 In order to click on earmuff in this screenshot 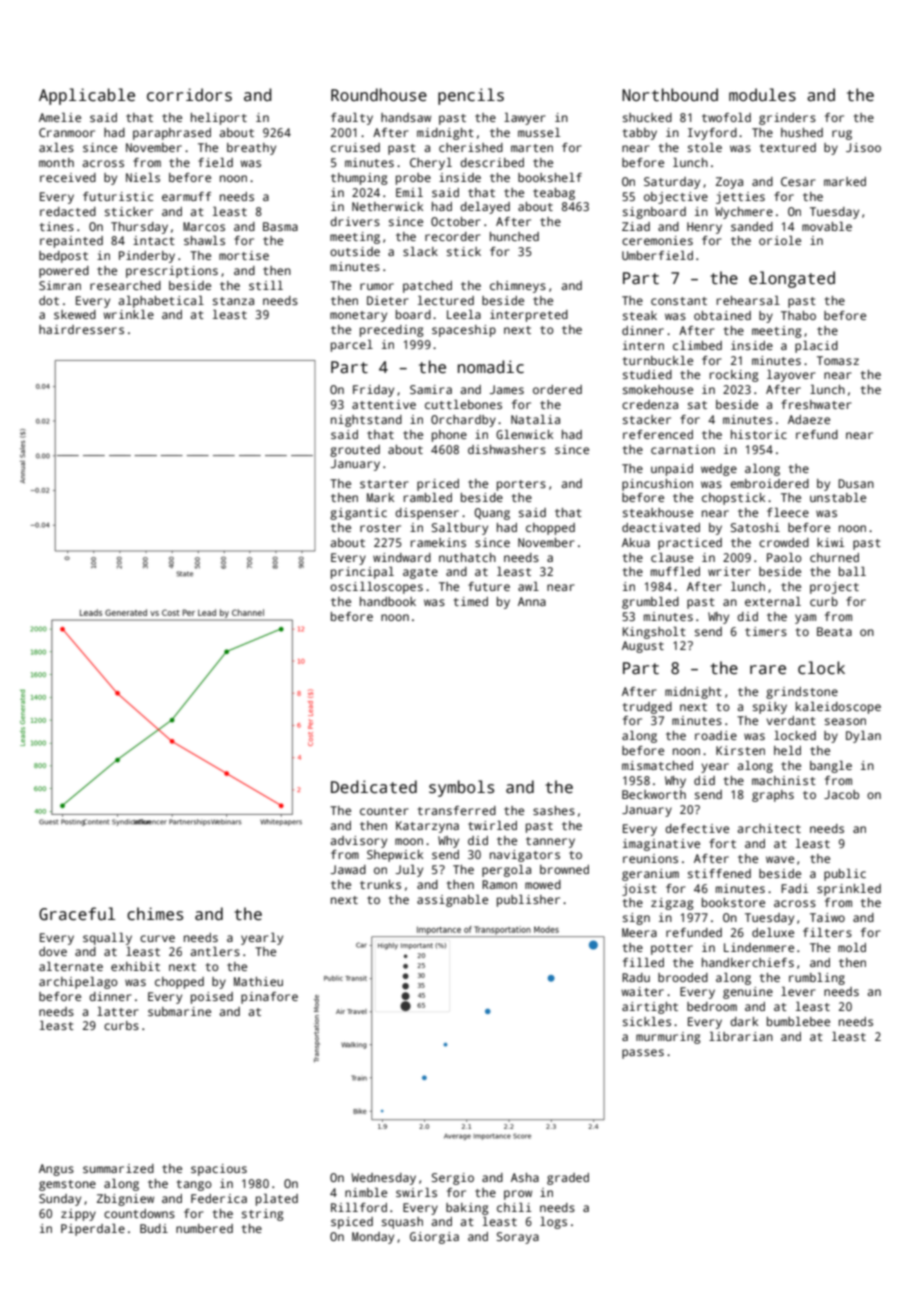, I will do `click(186, 196)`.
